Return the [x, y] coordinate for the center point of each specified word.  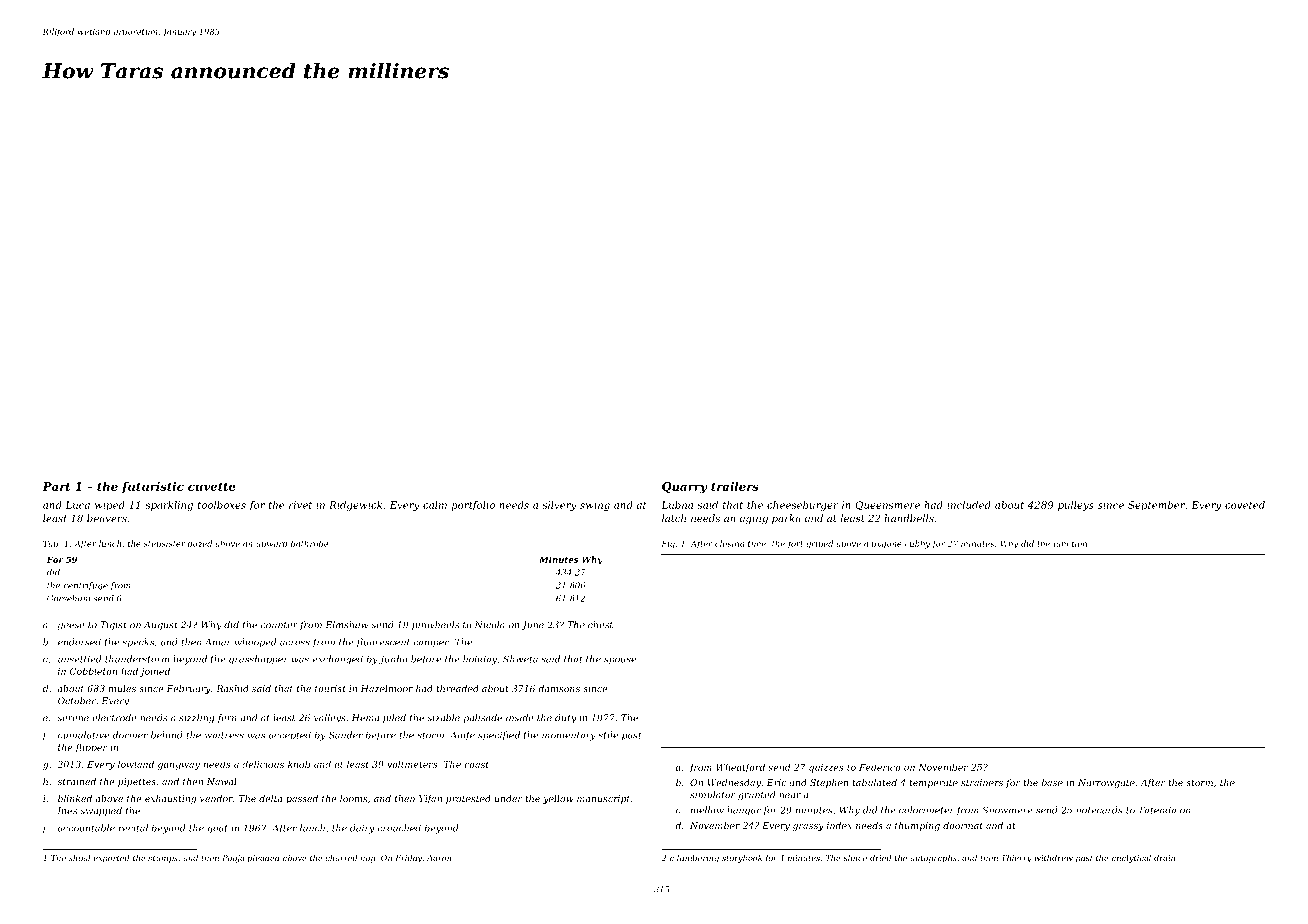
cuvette [211, 487]
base [1052, 782]
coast [476, 764]
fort [795, 544]
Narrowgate [1106, 783]
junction [1069, 545]
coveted [1245, 505]
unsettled [79, 659]
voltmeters [412, 764]
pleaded [264, 859]
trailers [735, 486]
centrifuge [85, 586]
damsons [559, 688]
